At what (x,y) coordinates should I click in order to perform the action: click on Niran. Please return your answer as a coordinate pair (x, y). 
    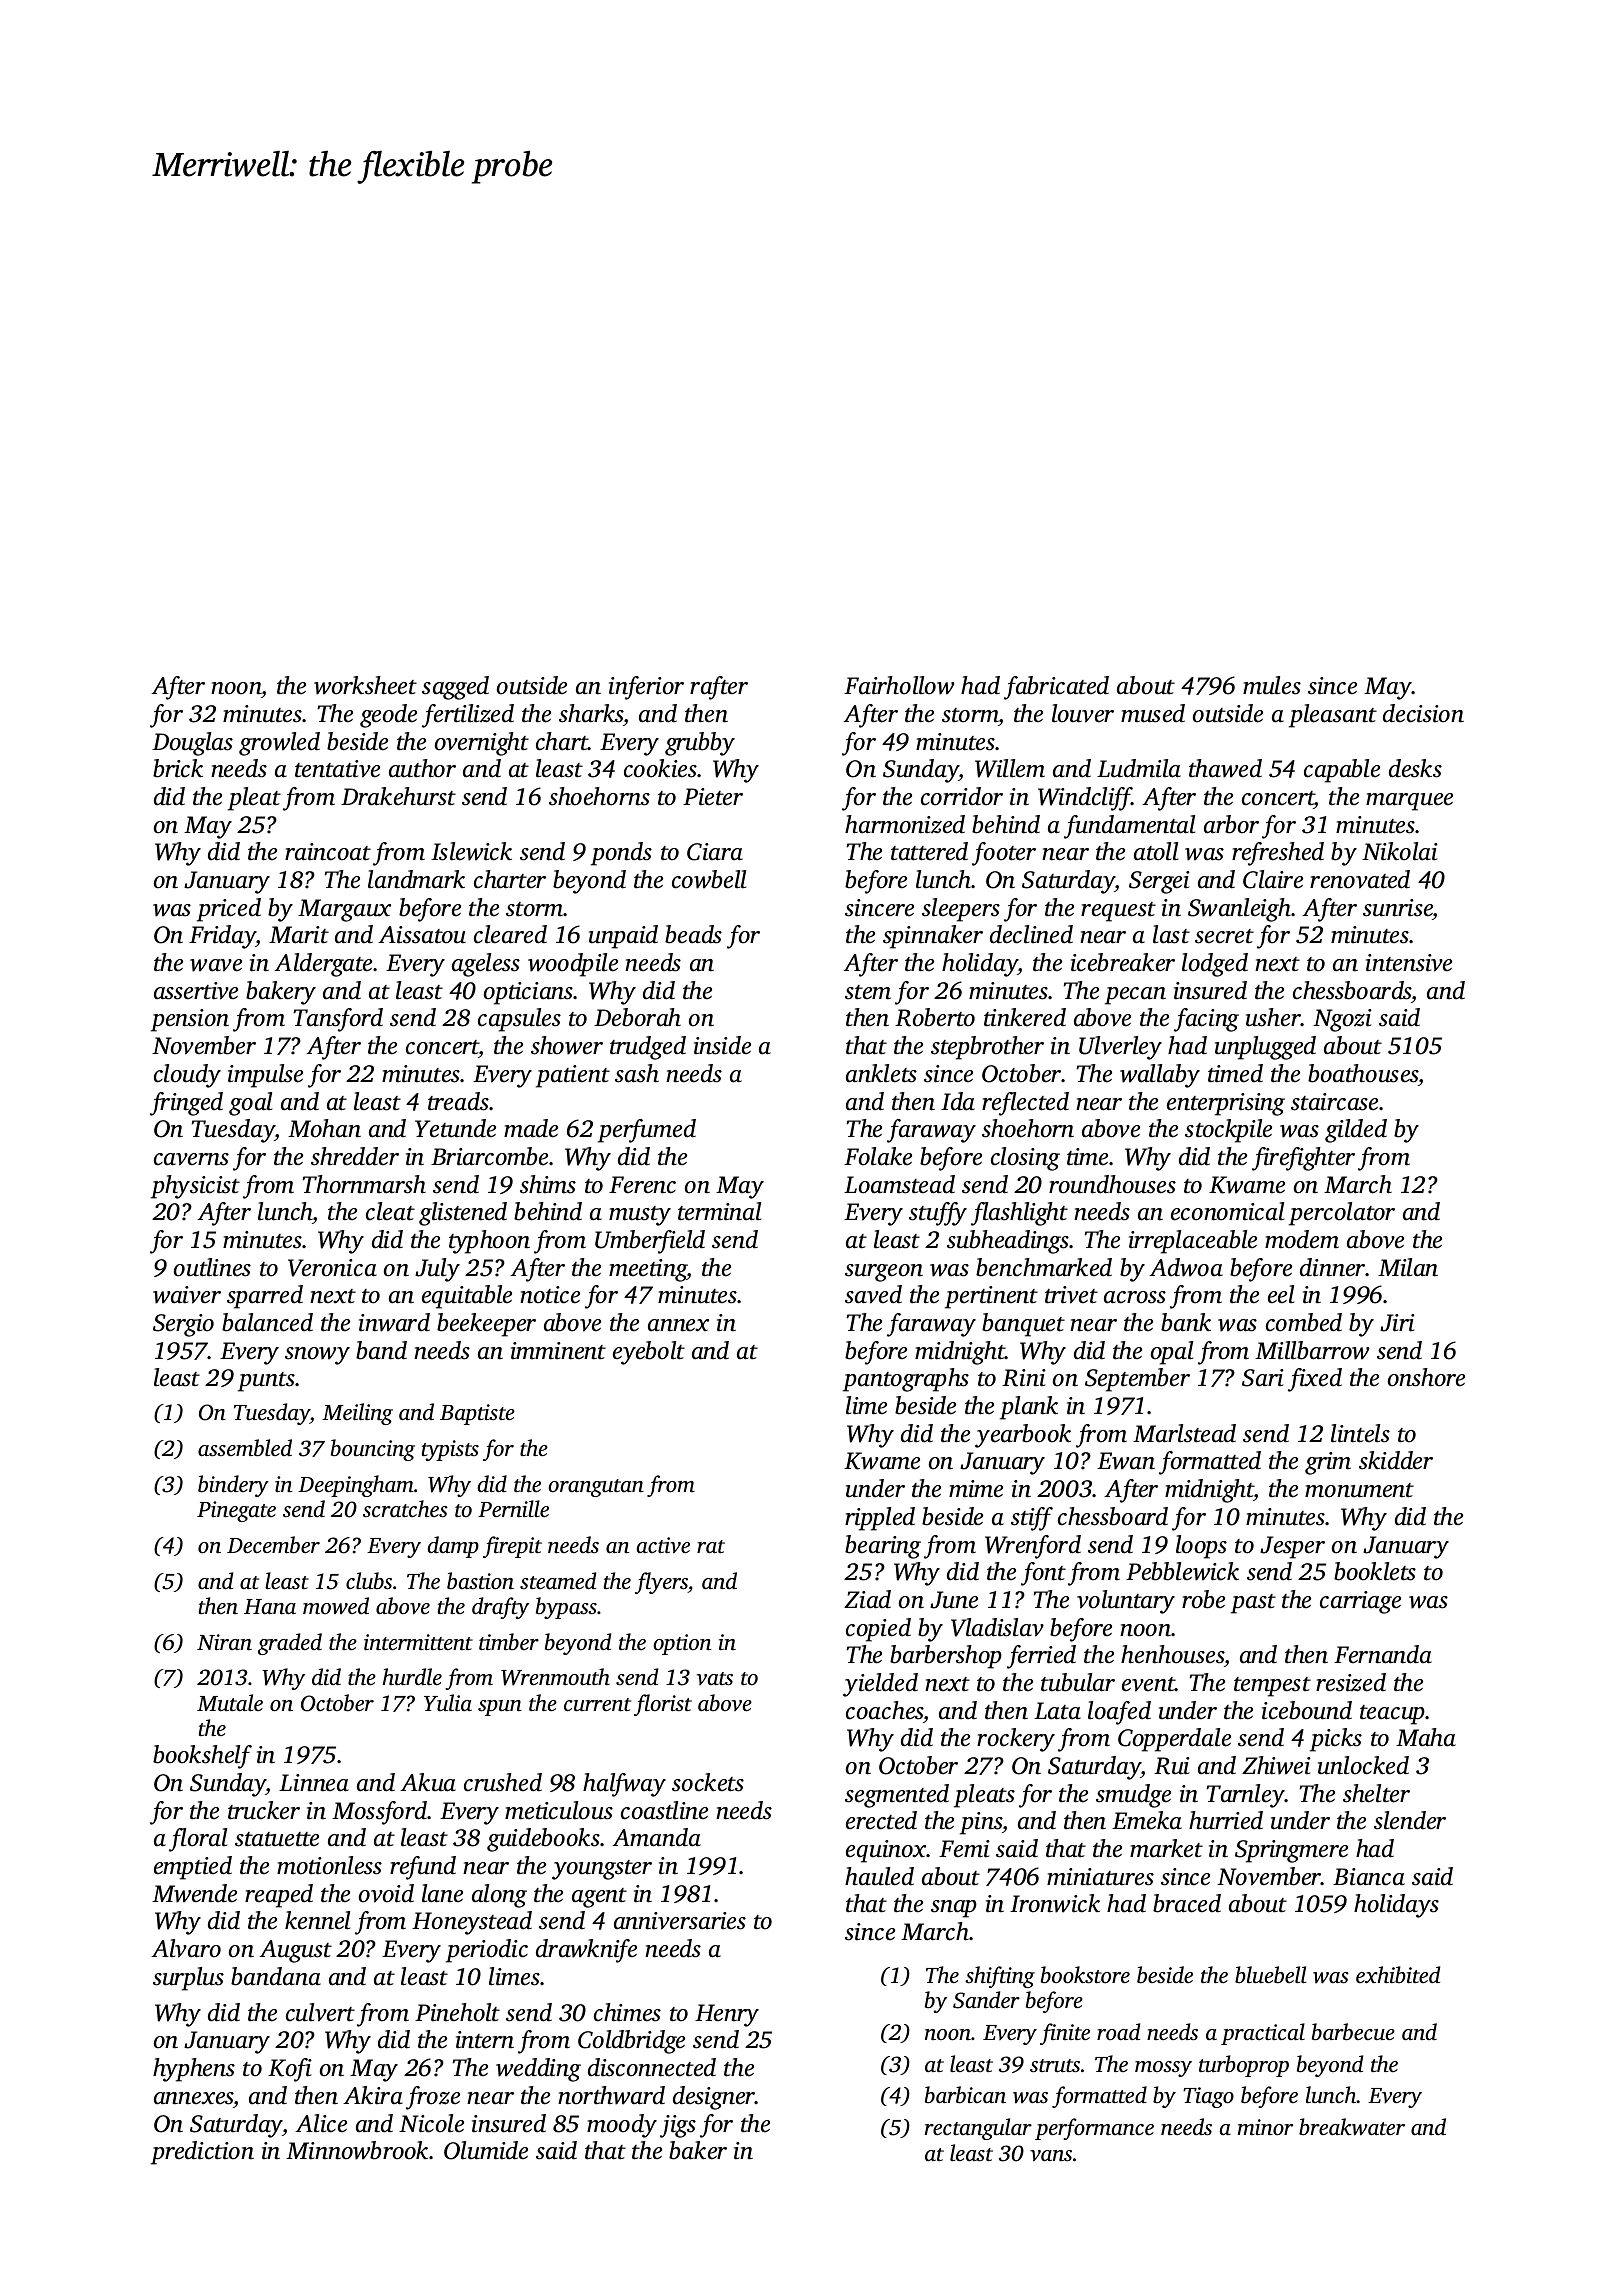
    Looking at the image, I should click on (224, 1642).
